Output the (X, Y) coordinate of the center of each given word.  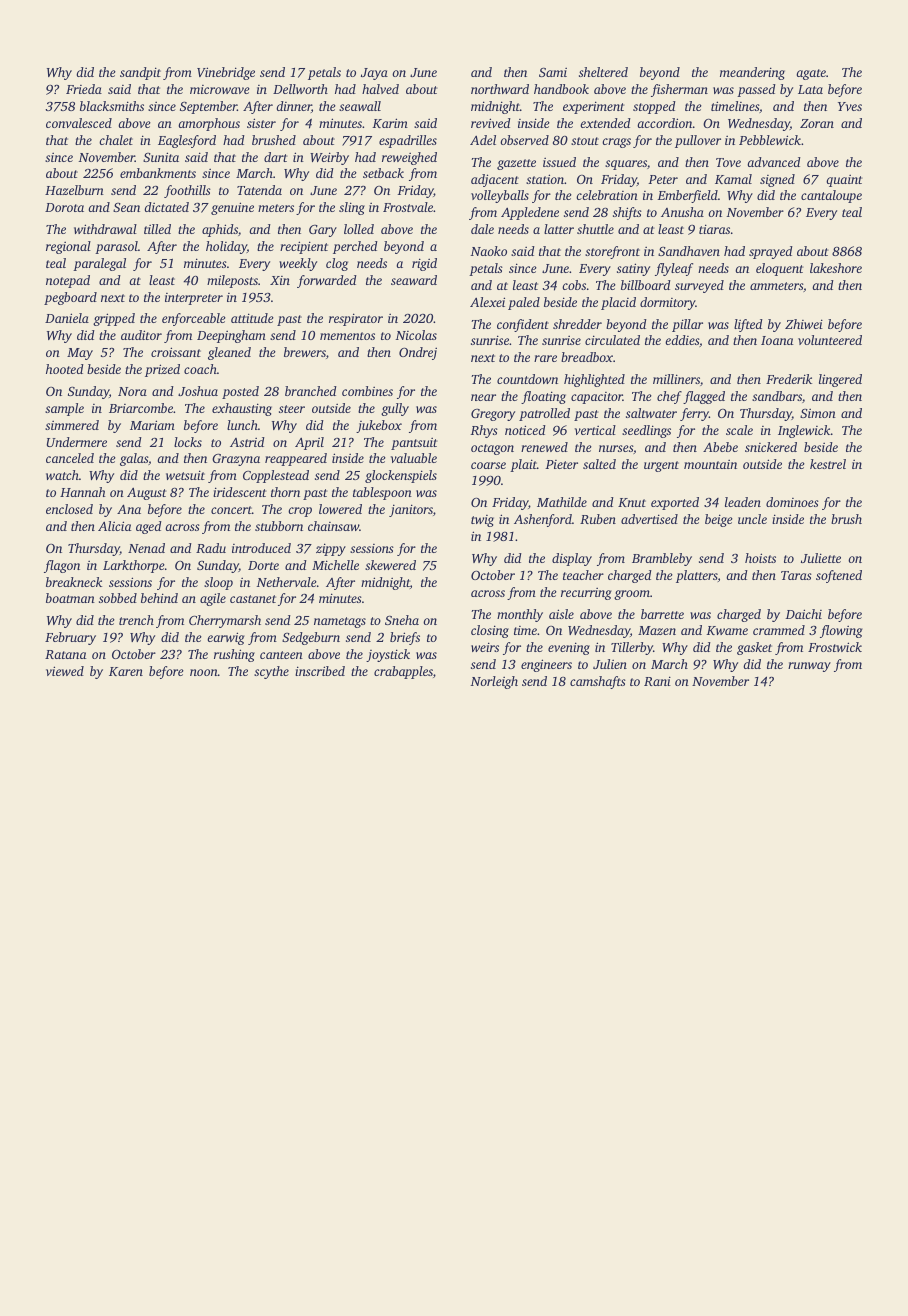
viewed (65, 671)
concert (231, 510)
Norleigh (494, 682)
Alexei (487, 302)
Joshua (198, 391)
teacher (583, 575)
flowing (841, 631)
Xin (280, 280)
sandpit (140, 73)
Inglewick (804, 431)
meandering (752, 73)
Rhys (484, 431)
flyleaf (674, 269)
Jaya (374, 74)
